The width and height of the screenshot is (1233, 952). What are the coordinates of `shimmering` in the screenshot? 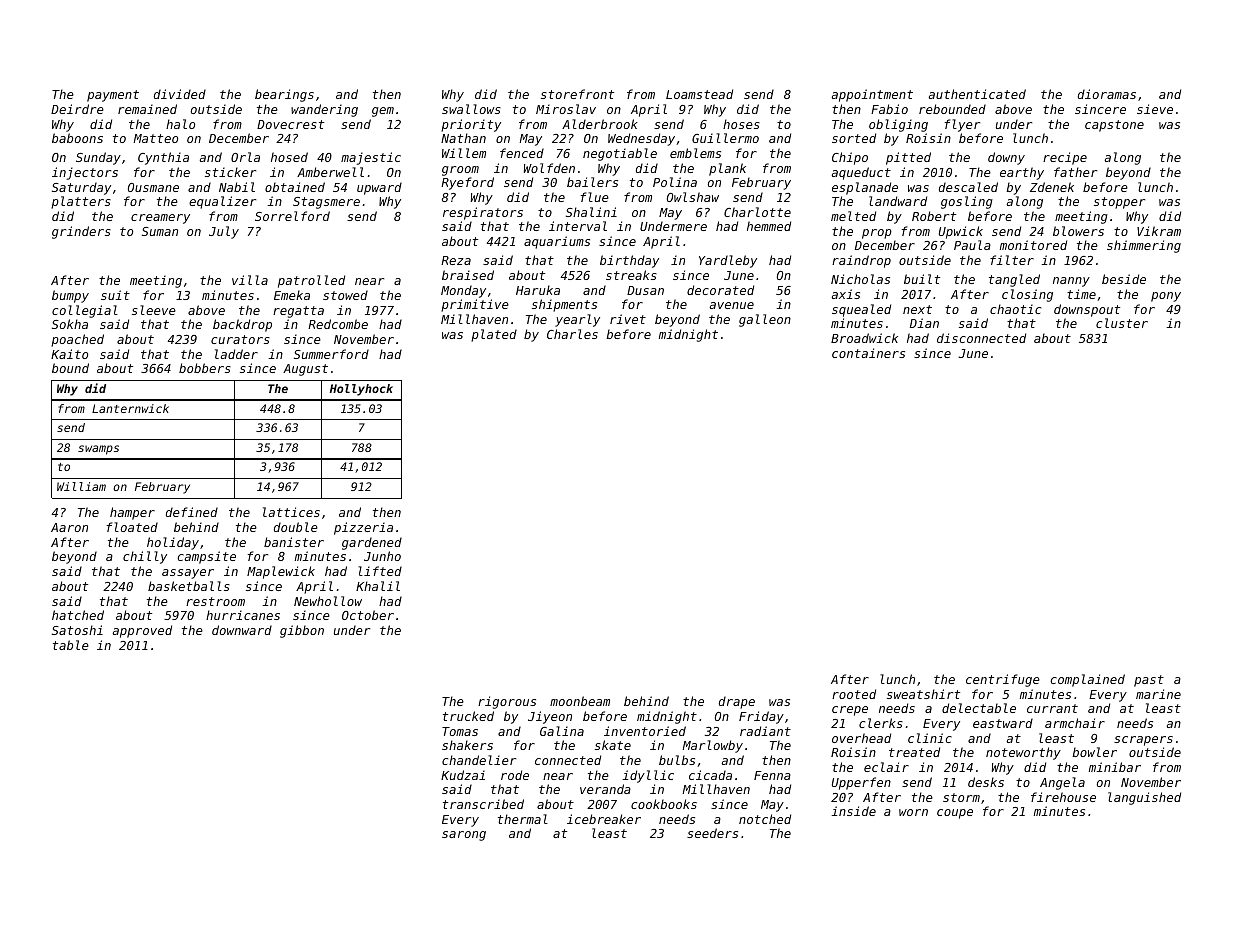 It's located at (1144, 246).
